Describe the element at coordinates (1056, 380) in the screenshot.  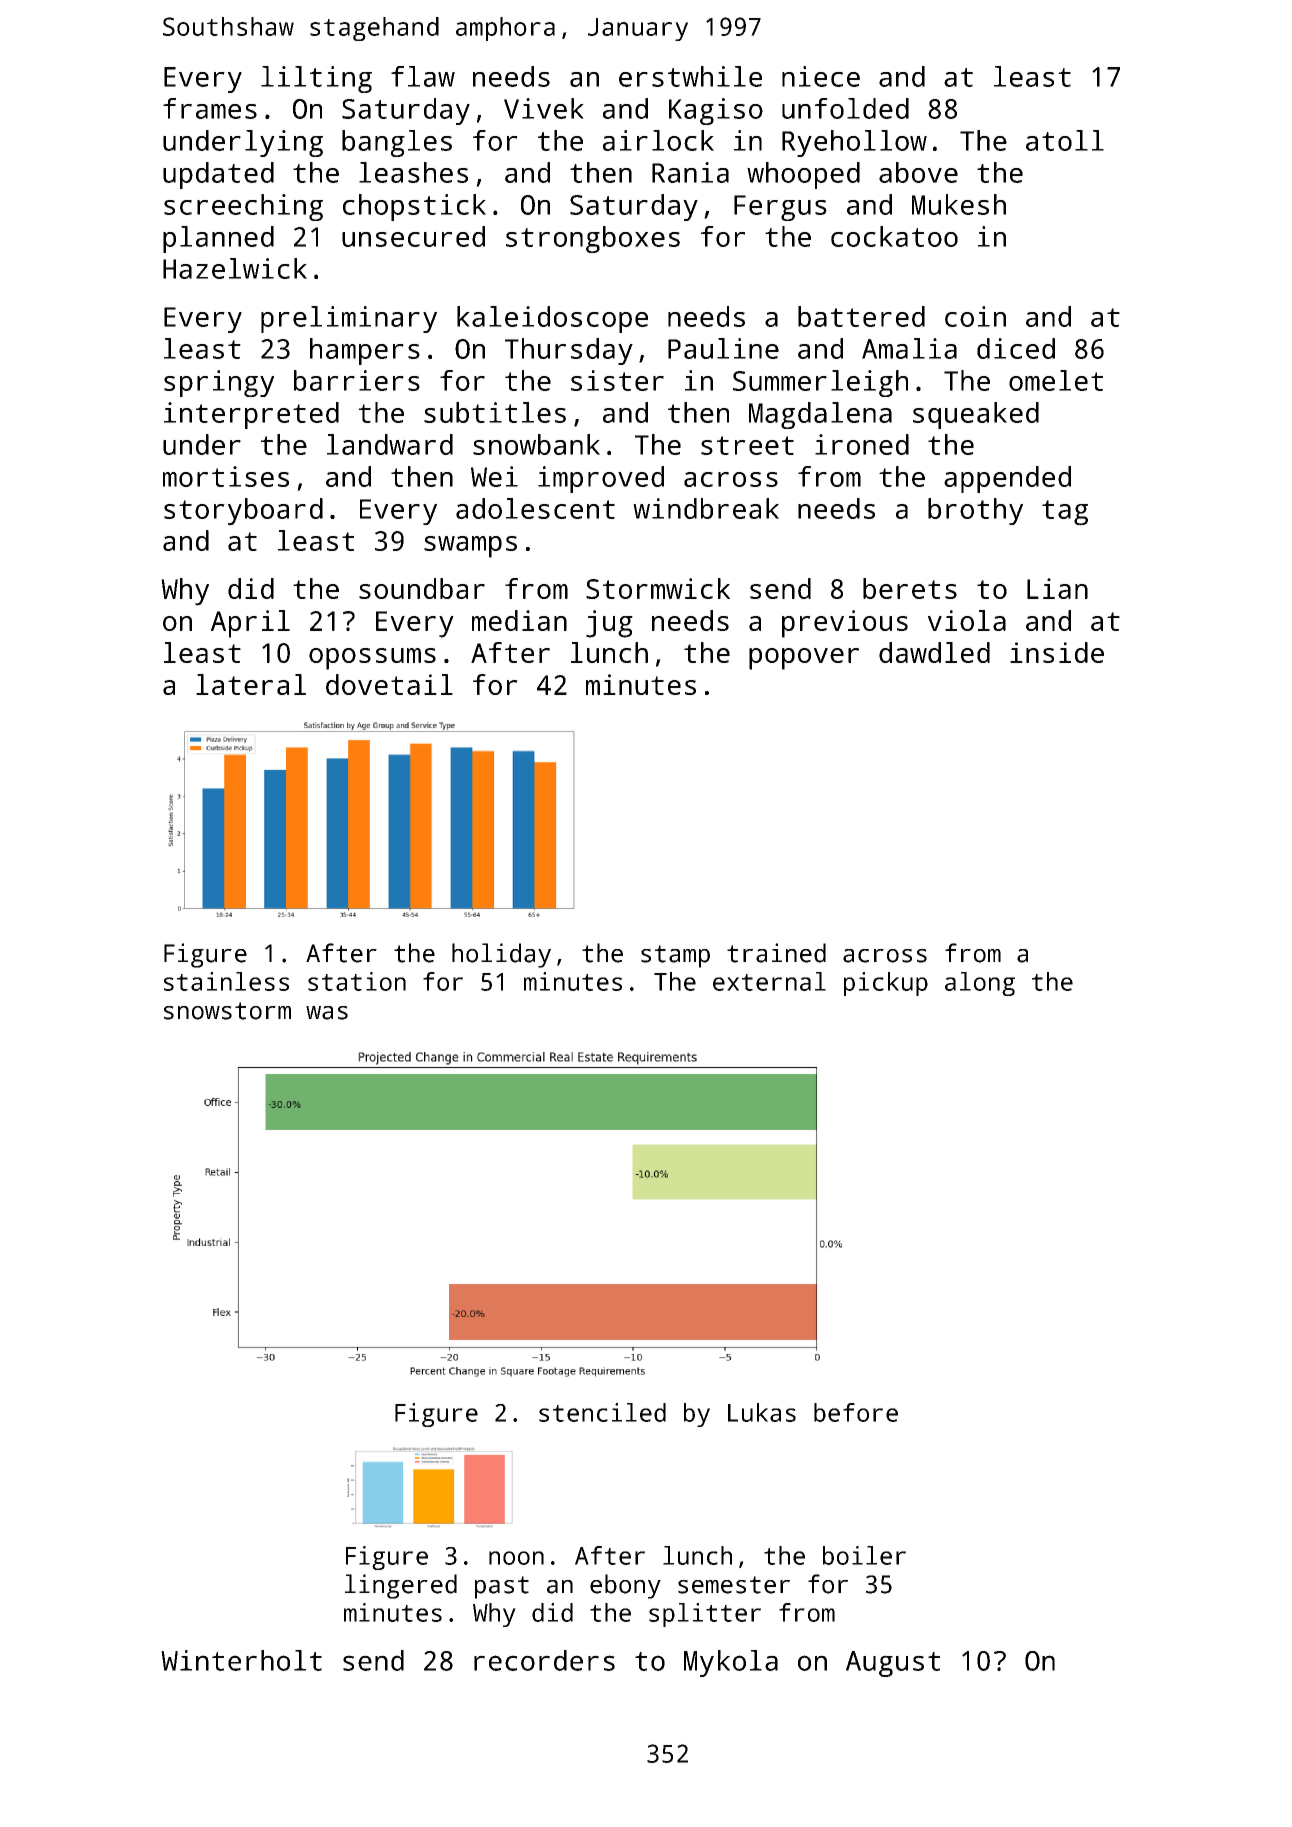
I see `omelet` at that location.
